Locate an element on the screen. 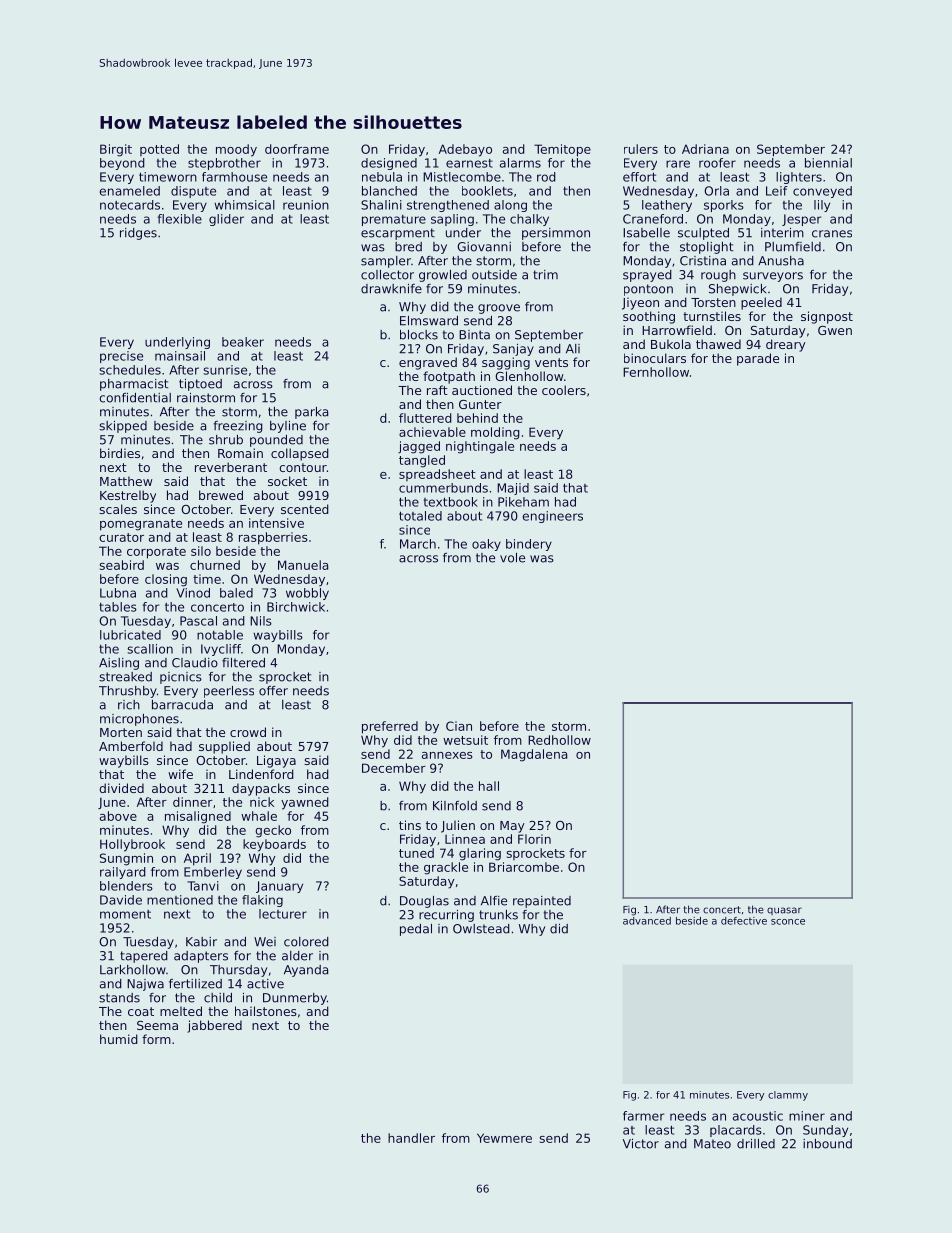  daypacks is located at coordinates (261, 789).
